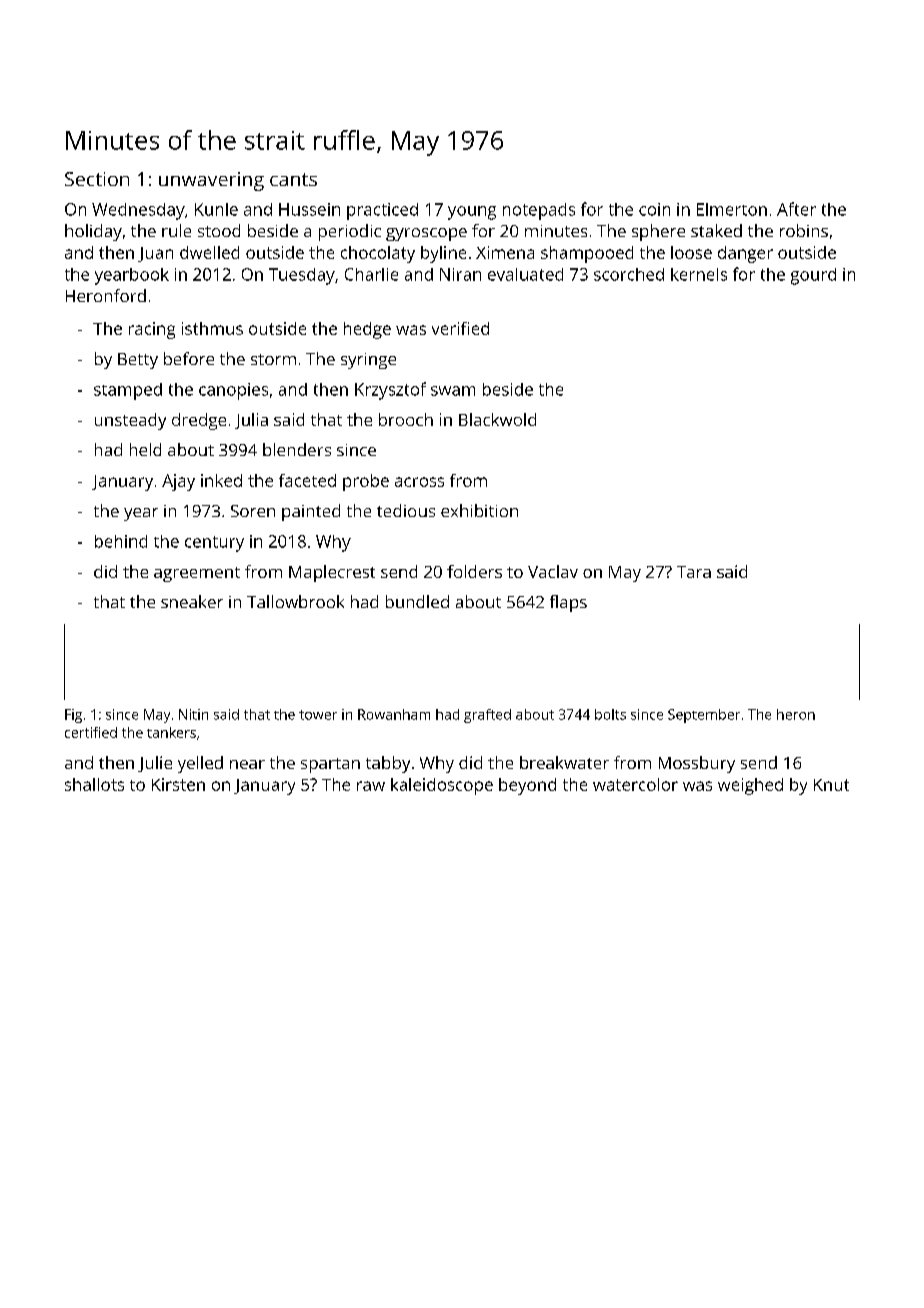  I want to click on verified, so click(460, 328).
